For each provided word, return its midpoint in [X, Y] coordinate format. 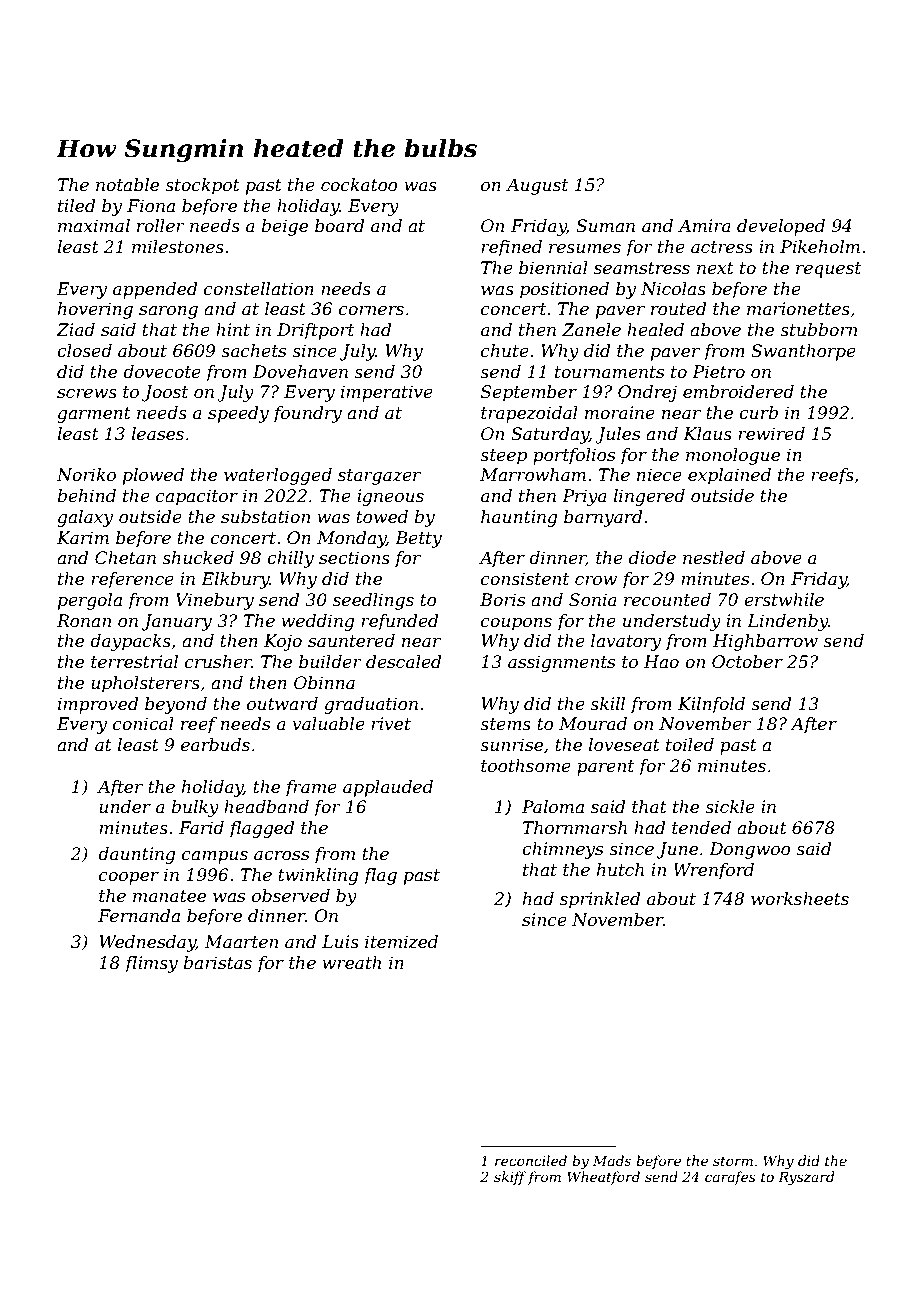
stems [505, 724]
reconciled [531, 1160]
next [715, 268]
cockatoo [359, 185]
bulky [195, 808]
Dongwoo [750, 850]
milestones [178, 247]
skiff [510, 1178]
